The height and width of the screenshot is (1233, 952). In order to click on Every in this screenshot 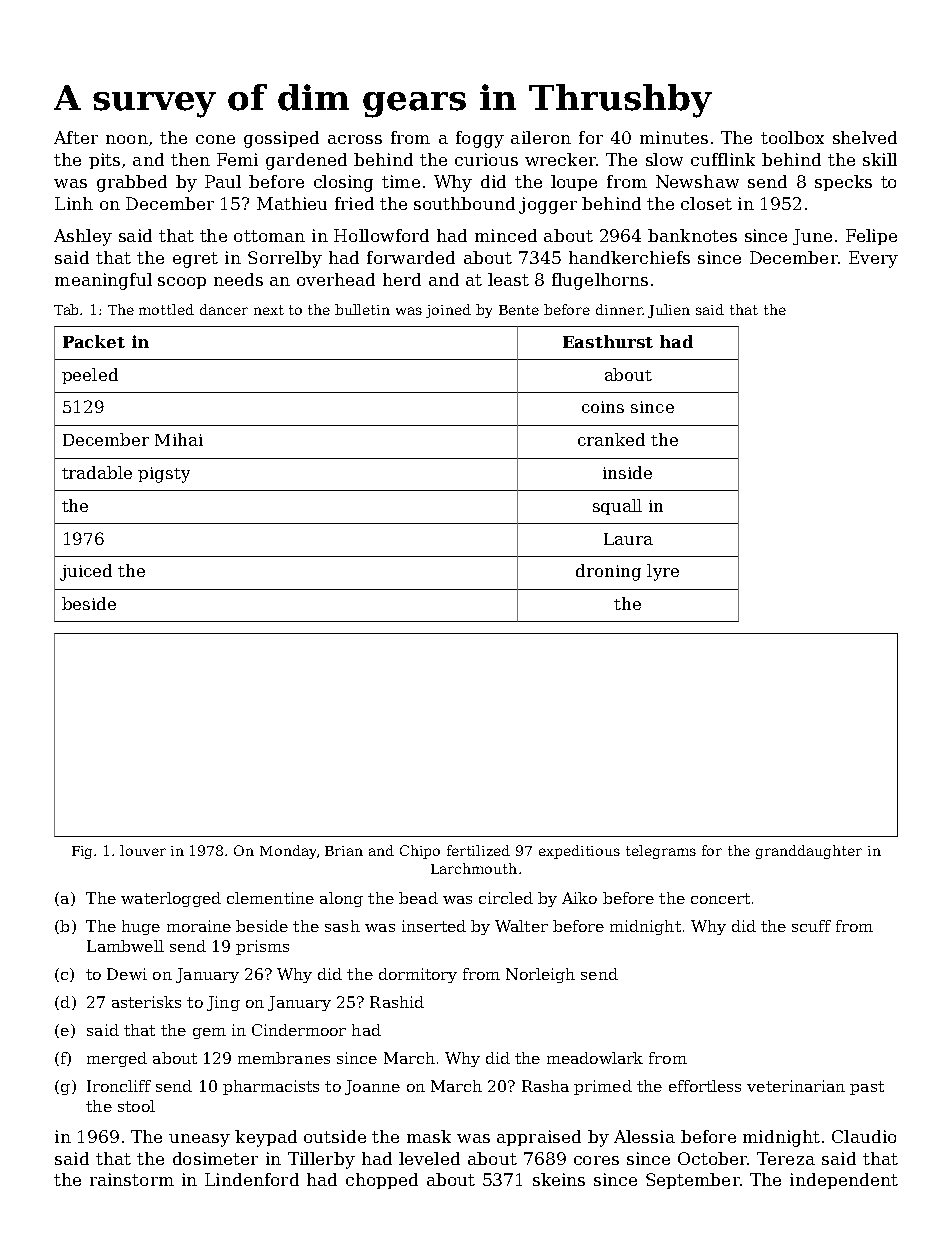, I will do `click(873, 259)`.
